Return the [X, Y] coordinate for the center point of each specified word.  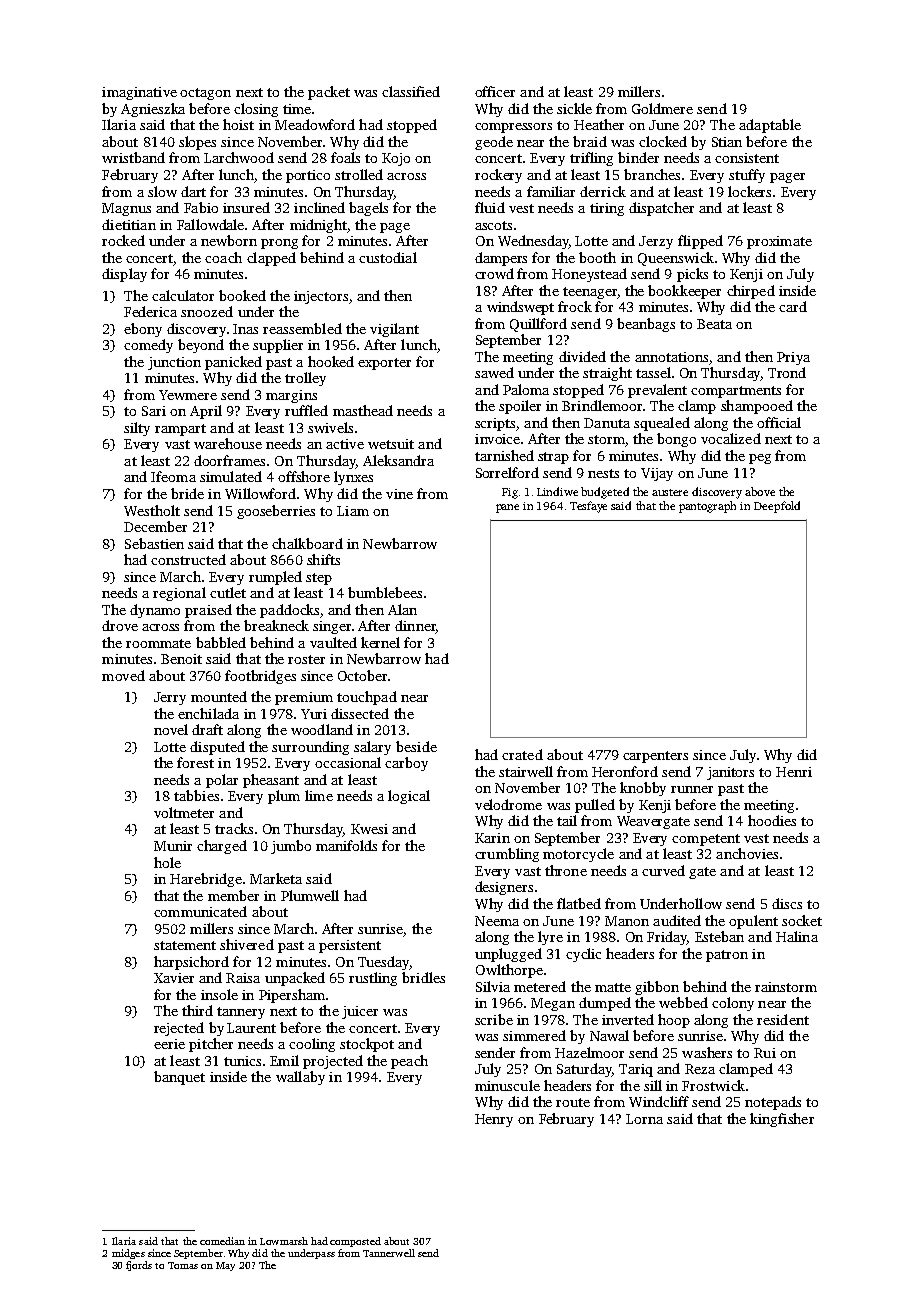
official [779, 422]
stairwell [526, 771]
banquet [179, 1078]
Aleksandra [398, 460]
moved [123, 675]
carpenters [655, 757]
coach [223, 257]
